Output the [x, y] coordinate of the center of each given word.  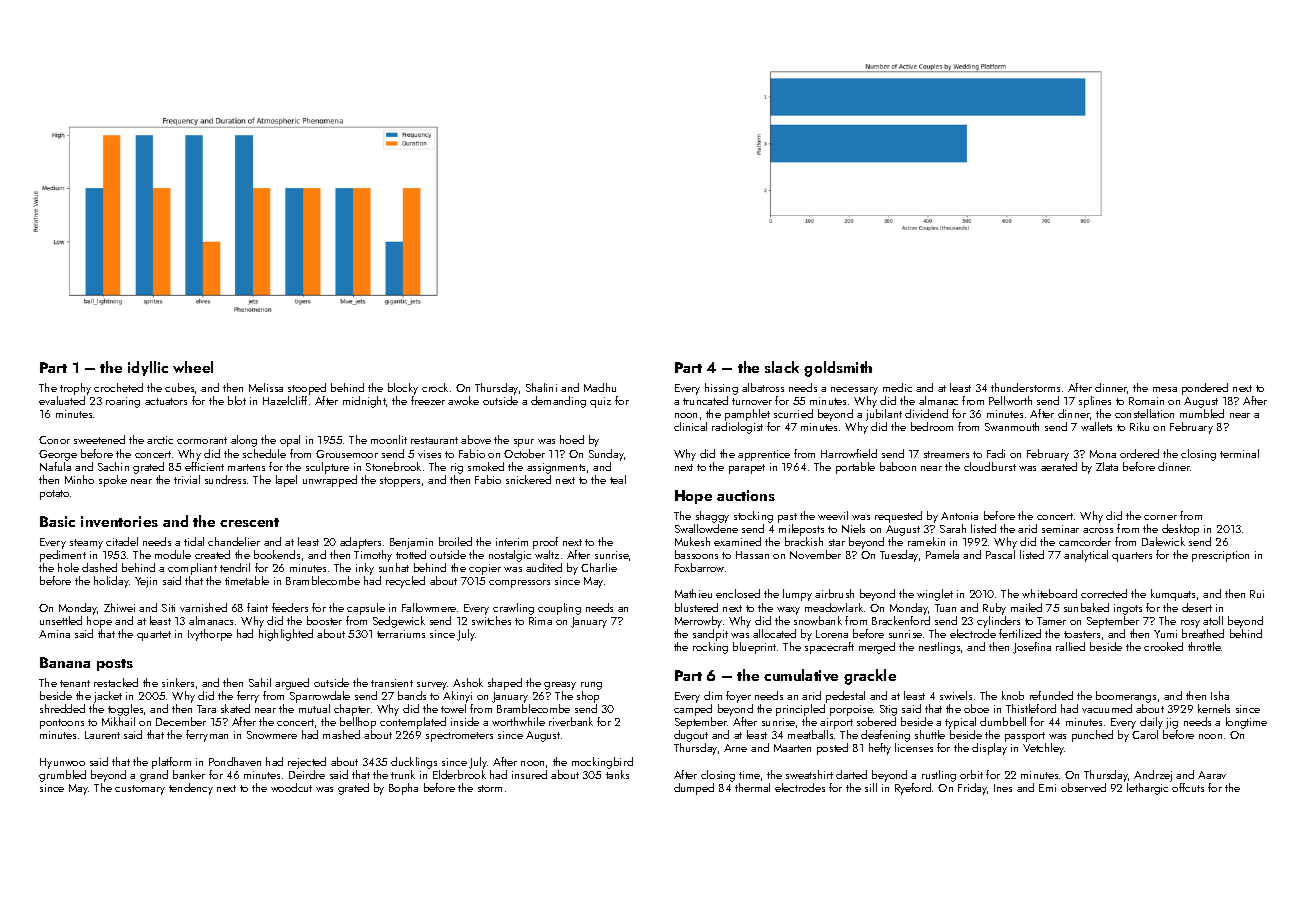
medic [897, 387]
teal [618, 479]
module [173, 554]
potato [54, 495]
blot [237, 400]
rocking [710, 648]
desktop [1180, 530]
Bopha [403, 789]
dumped [694, 789]
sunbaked [1086, 607]
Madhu [600, 387]
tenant [75, 683]
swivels [956, 695]
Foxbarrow [699, 567]
